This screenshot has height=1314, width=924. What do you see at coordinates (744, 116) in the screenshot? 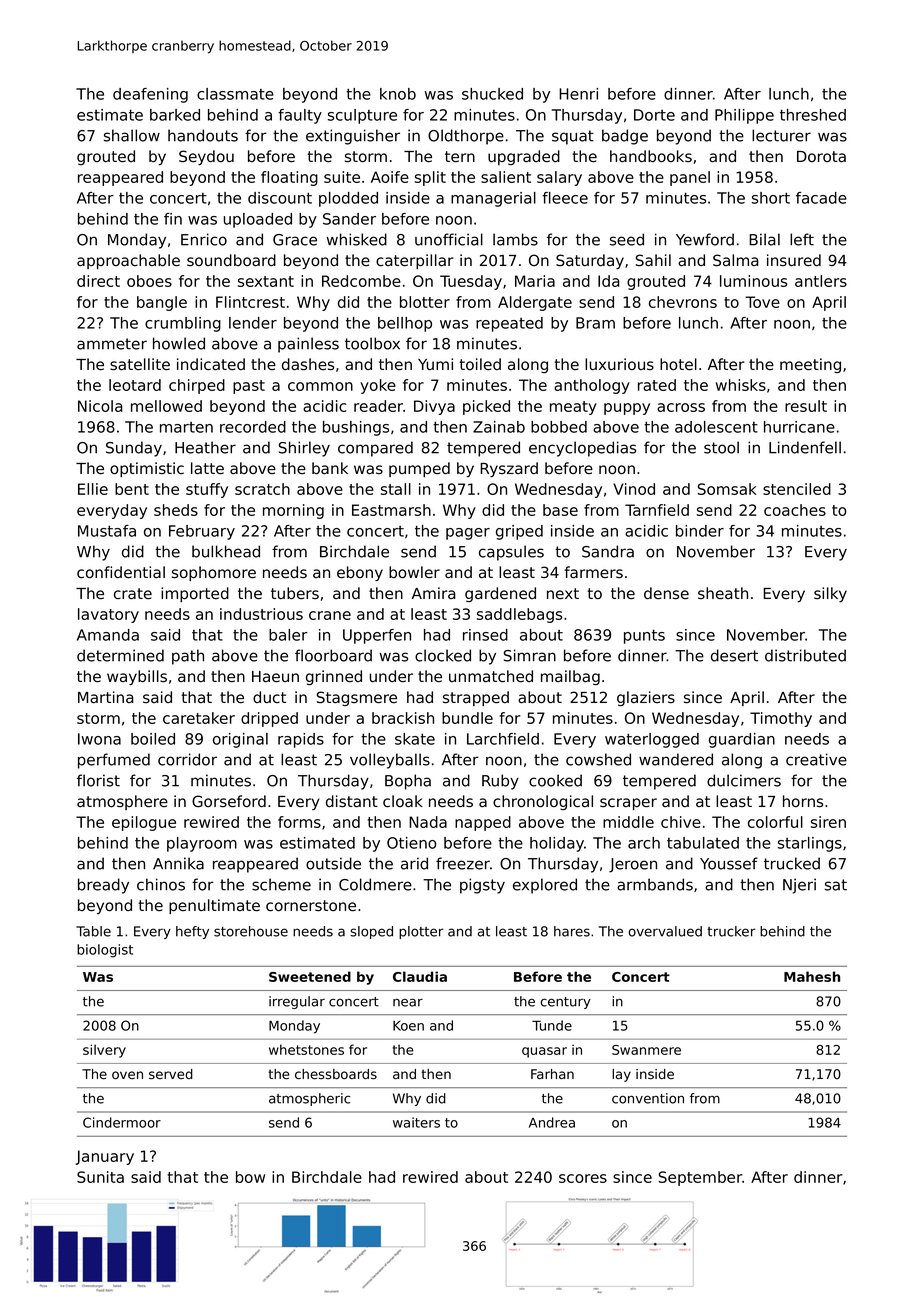
I see `Philippe` at bounding box center [744, 116].
